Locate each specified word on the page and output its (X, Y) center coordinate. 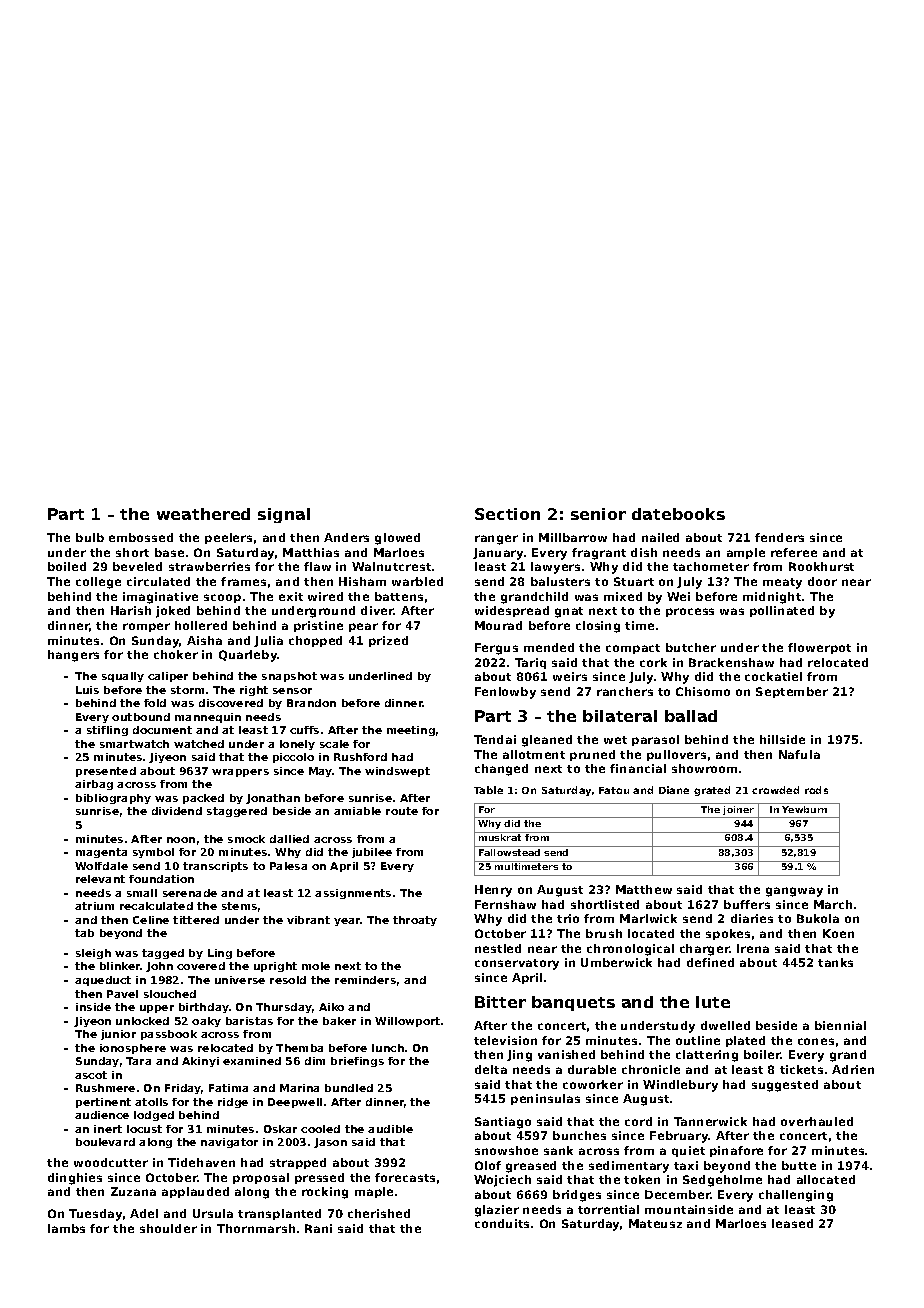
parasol (655, 740)
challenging (796, 1196)
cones (816, 1041)
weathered (203, 514)
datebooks (678, 514)
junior (118, 1035)
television (505, 1040)
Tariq (530, 663)
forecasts (405, 1177)
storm (187, 690)
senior (598, 514)
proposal (261, 1178)
